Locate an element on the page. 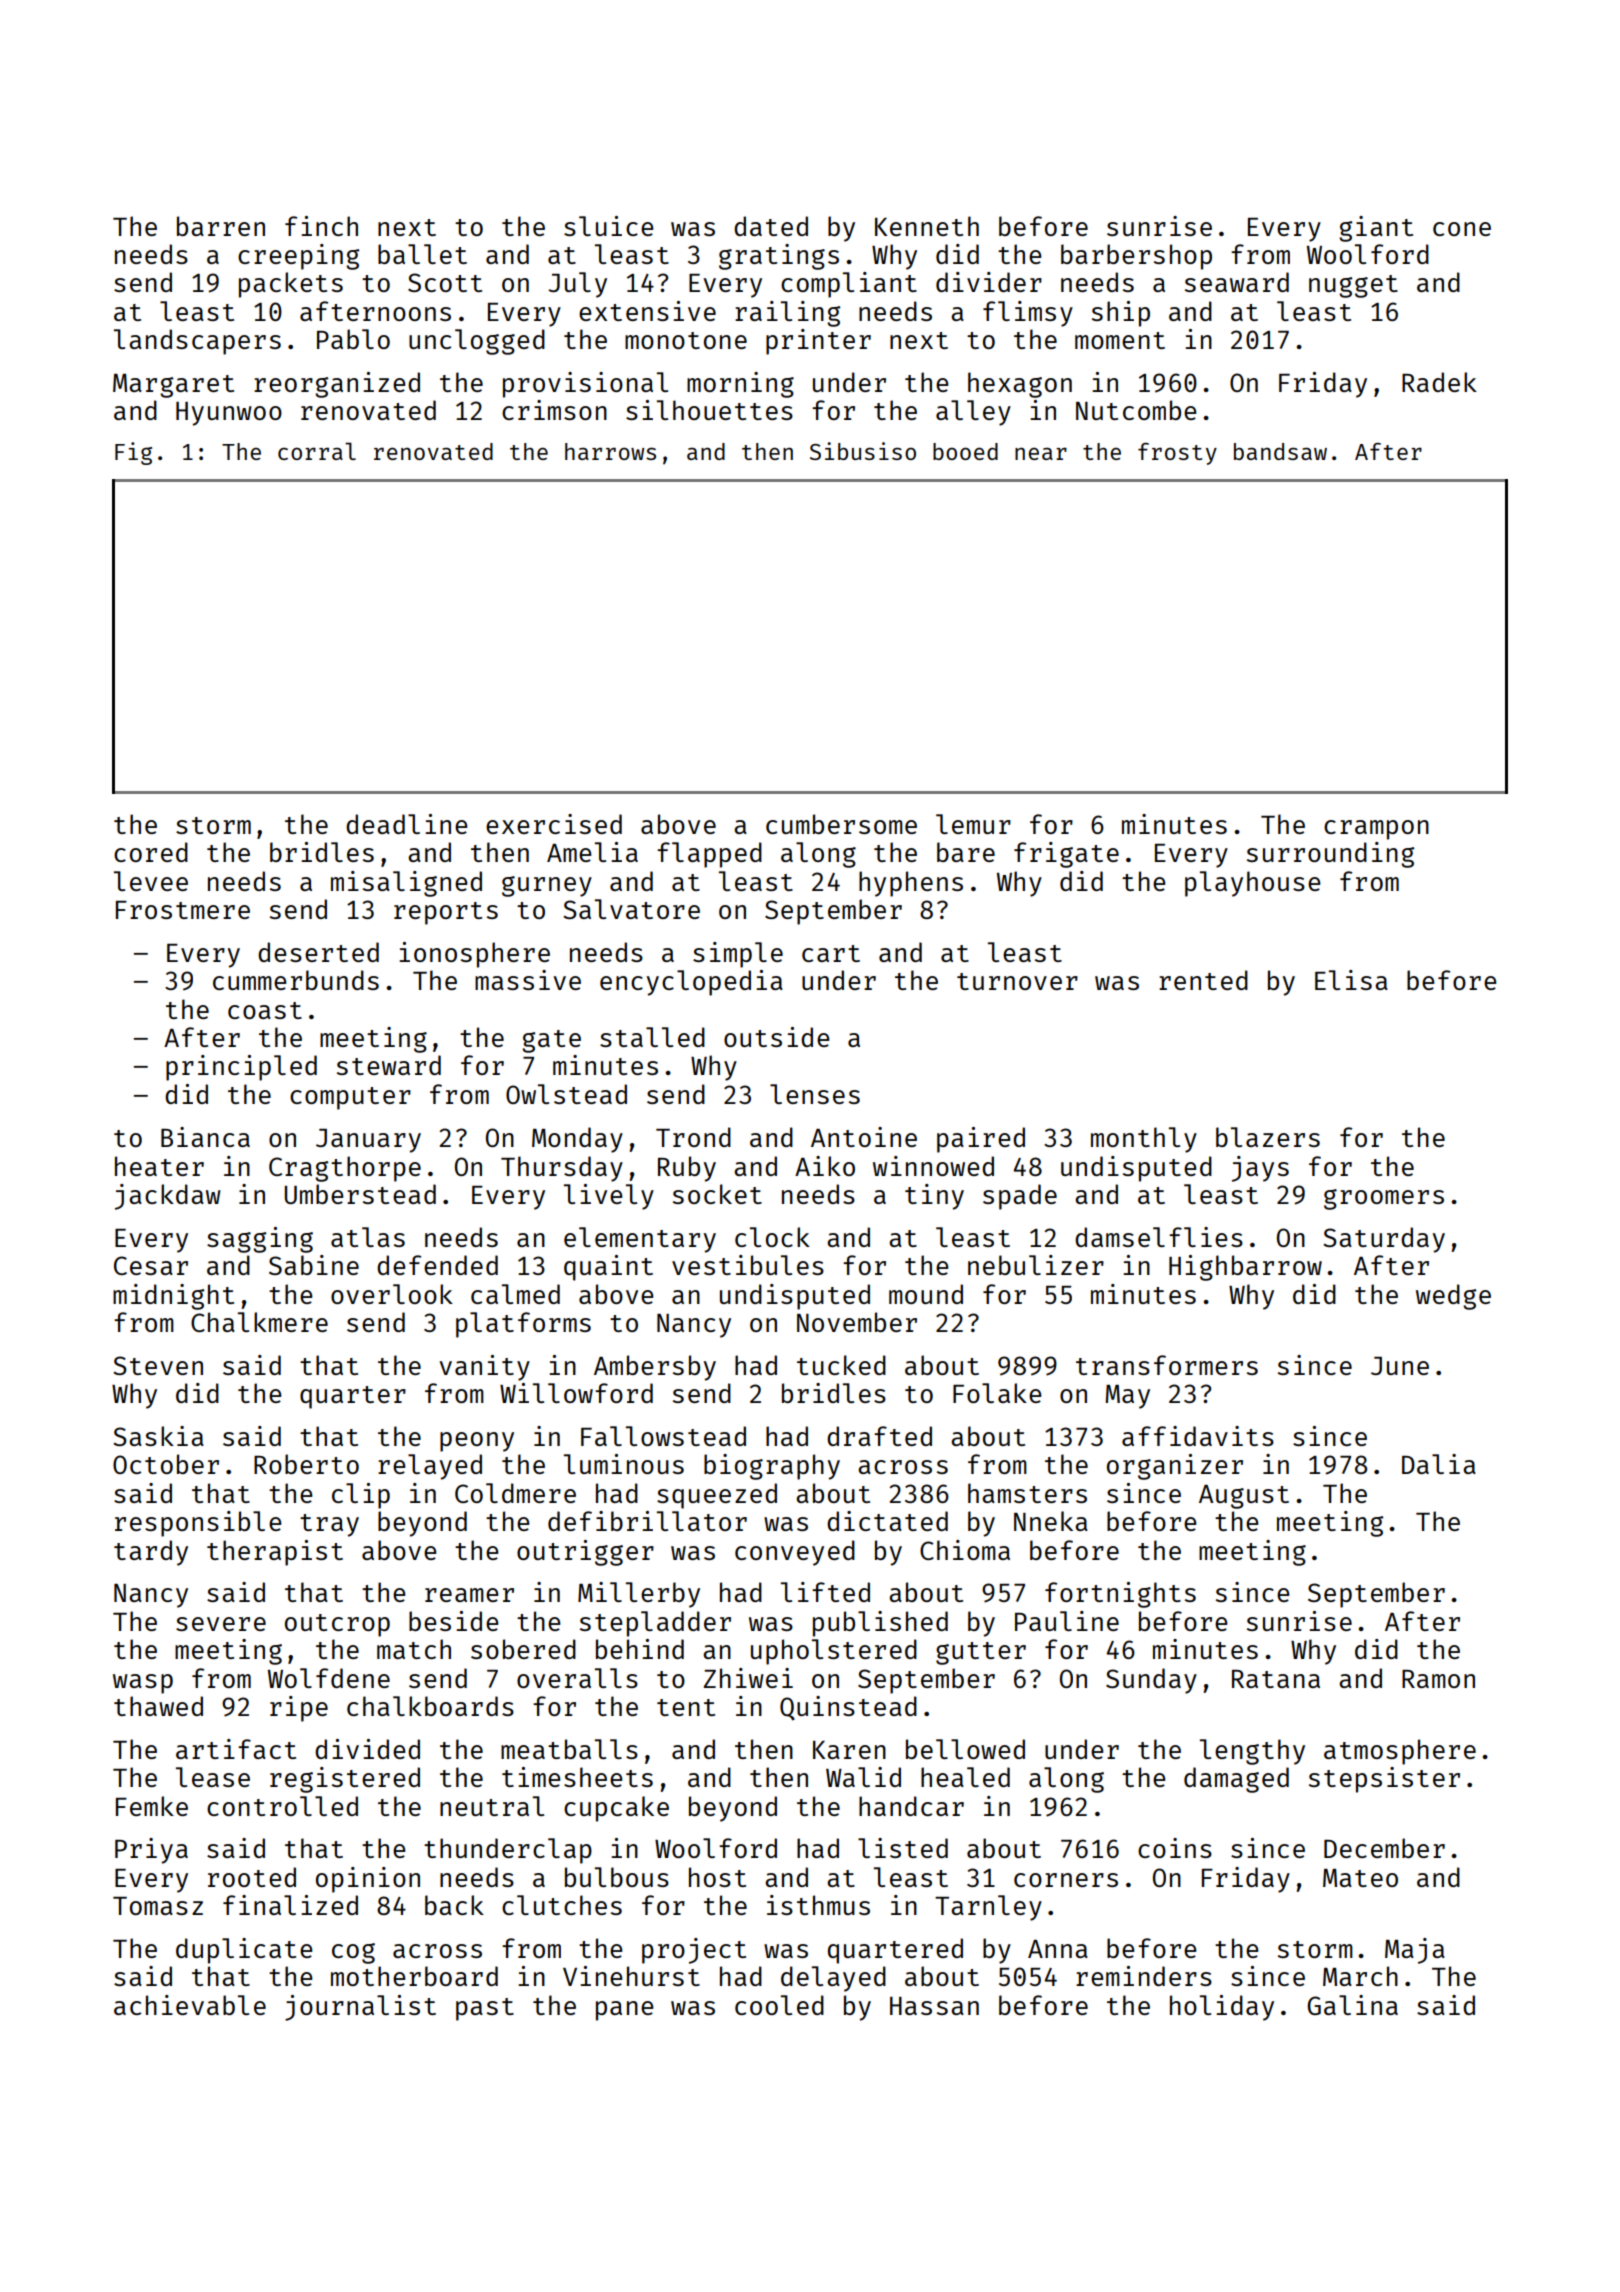 The image size is (1620, 2292). Kenneth is located at coordinates (927, 226).
